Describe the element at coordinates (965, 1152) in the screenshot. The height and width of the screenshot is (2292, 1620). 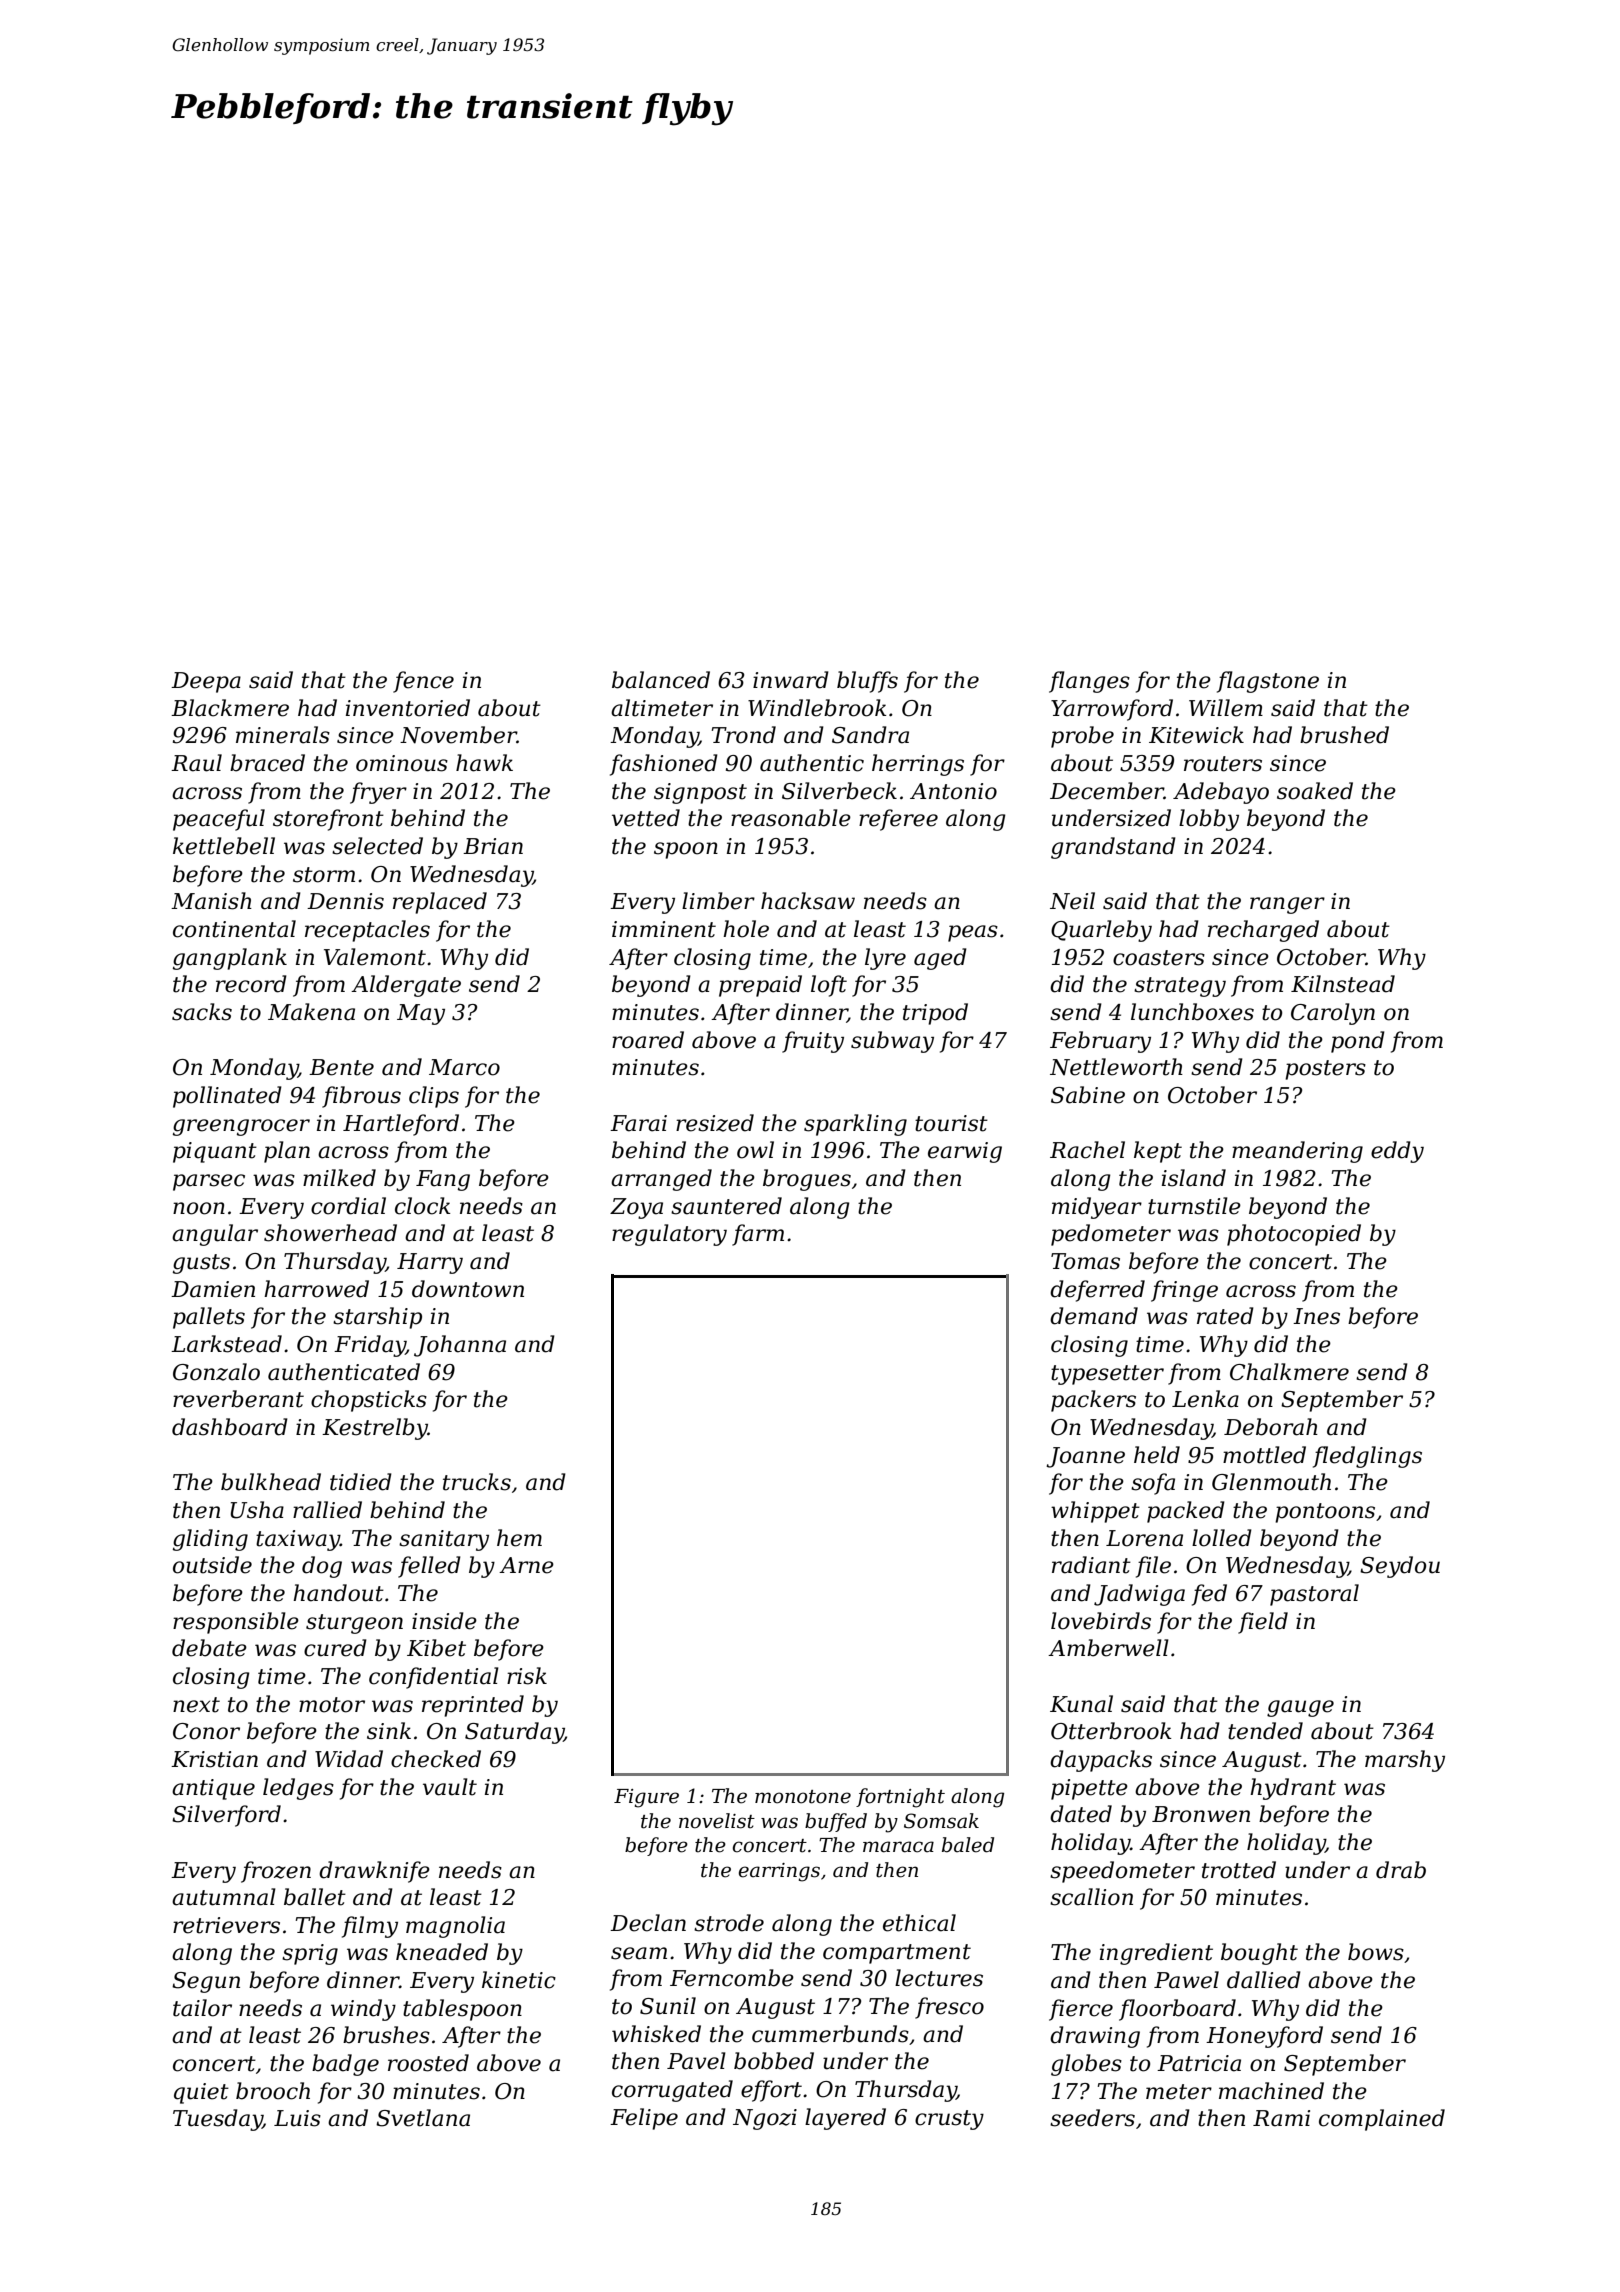
I see `earwig` at that location.
